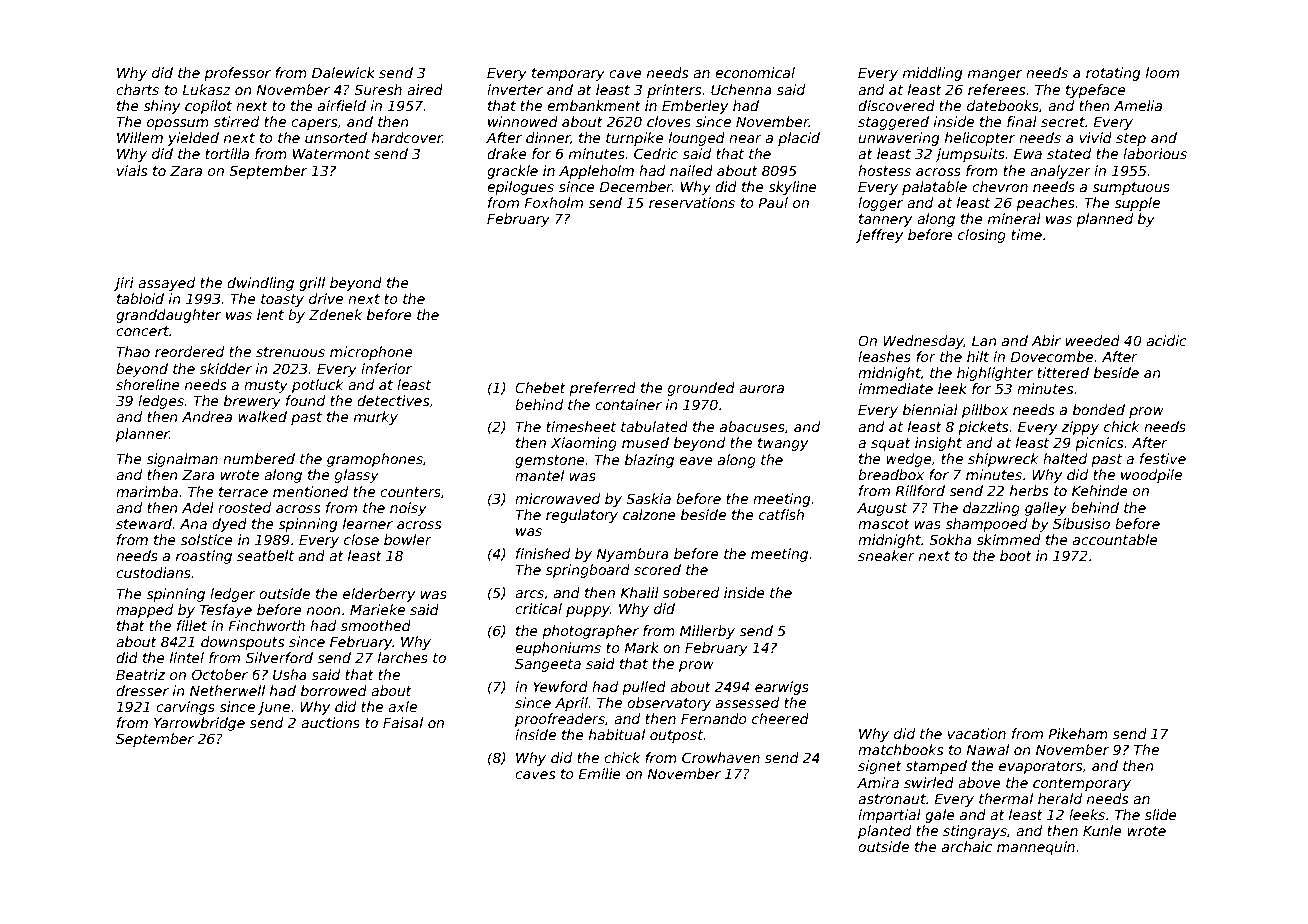 This screenshot has width=1308, height=924. What do you see at coordinates (1137, 204) in the screenshot?
I see `supple` at bounding box center [1137, 204].
